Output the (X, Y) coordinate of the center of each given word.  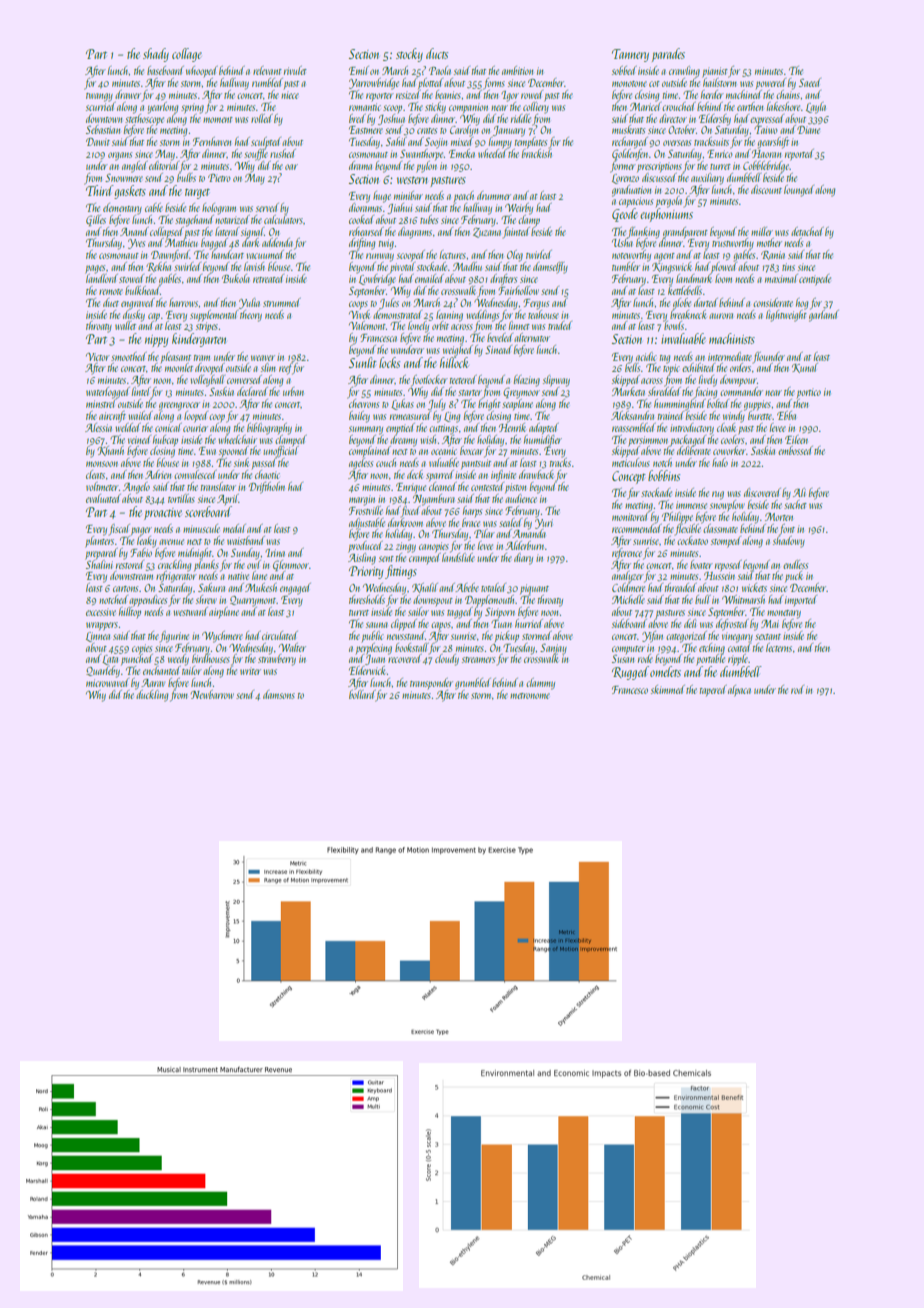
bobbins (664, 475)
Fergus (536, 304)
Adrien (158, 474)
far (633, 494)
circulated (280, 635)
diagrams (415, 233)
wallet (125, 325)
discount (766, 189)
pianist (715, 72)
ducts (437, 53)
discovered (762, 492)
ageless (361, 464)
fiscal (119, 529)
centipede (815, 280)
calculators (283, 219)
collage (187, 55)
